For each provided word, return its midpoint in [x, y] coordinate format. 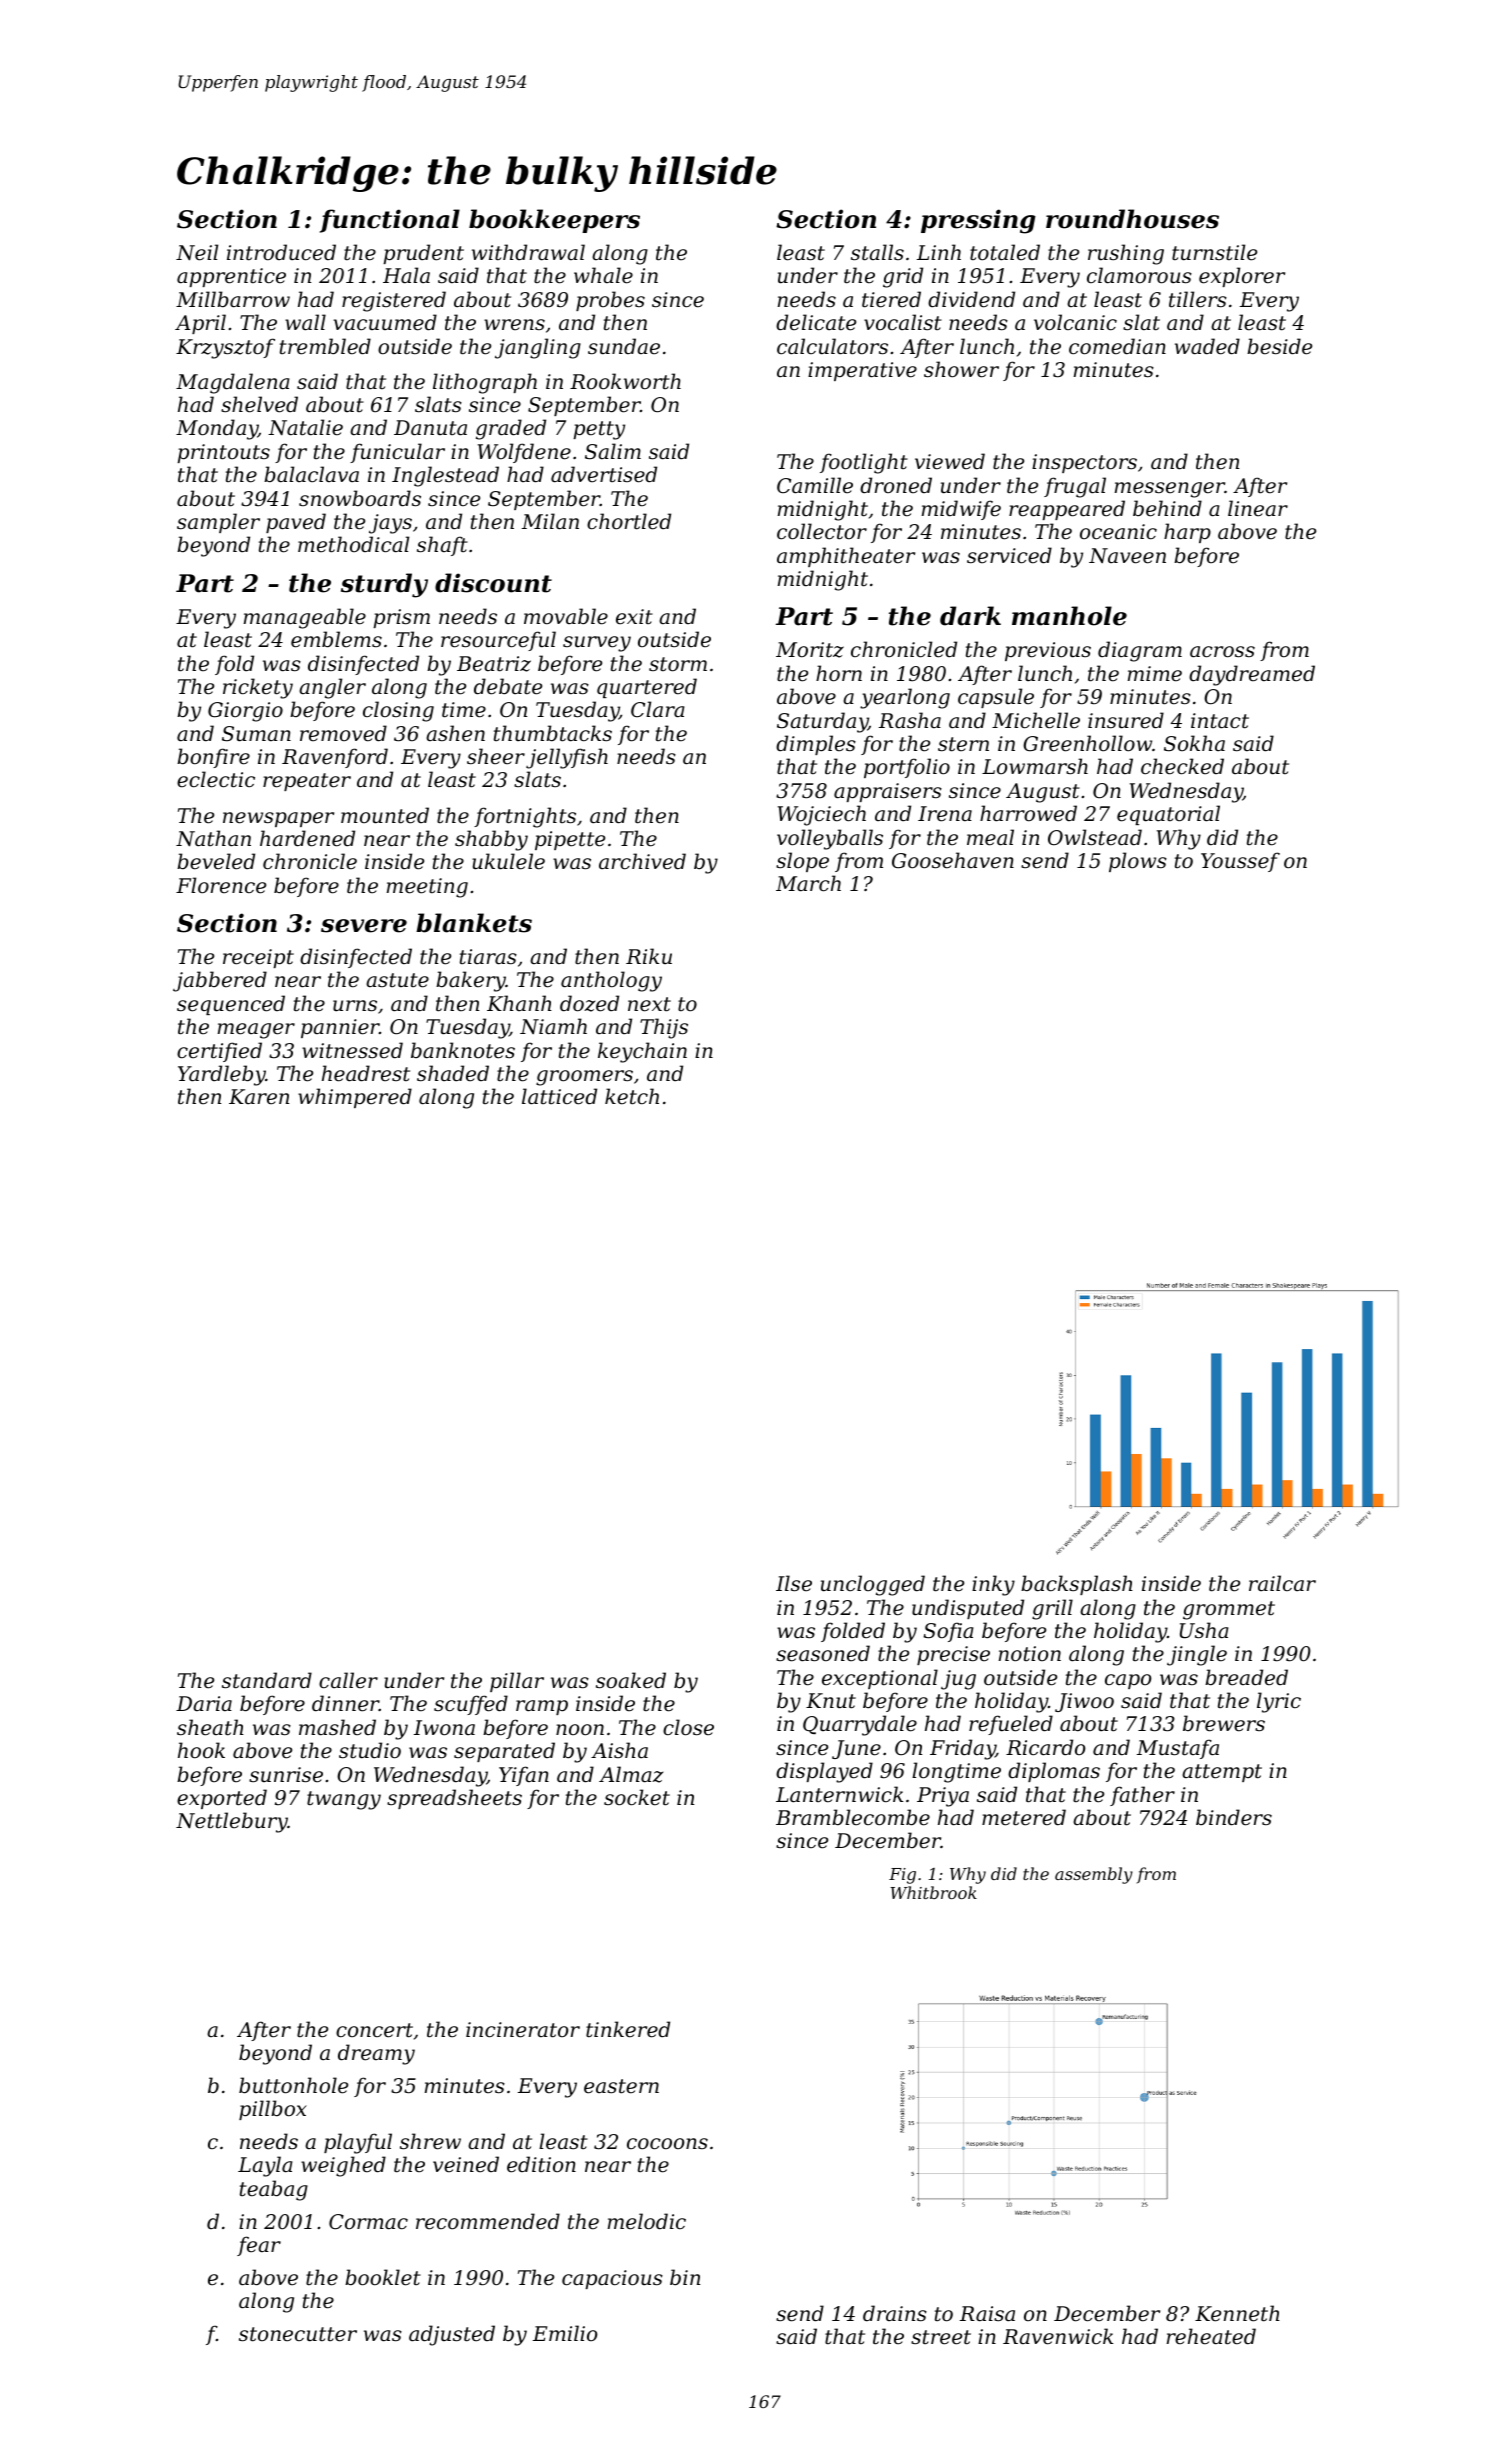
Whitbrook [933, 1892]
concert [374, 2030]
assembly [1094, 1875]
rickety [258, 688]
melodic [647, 2221]
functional [390, 221]
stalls [877, 252]
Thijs [664, 1028]
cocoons [667, 2144]
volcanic [1075, 322]
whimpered [355, 1098]
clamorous [1139, 275]
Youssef [1240, 862]
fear [259, 2246]
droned [896, 485]
